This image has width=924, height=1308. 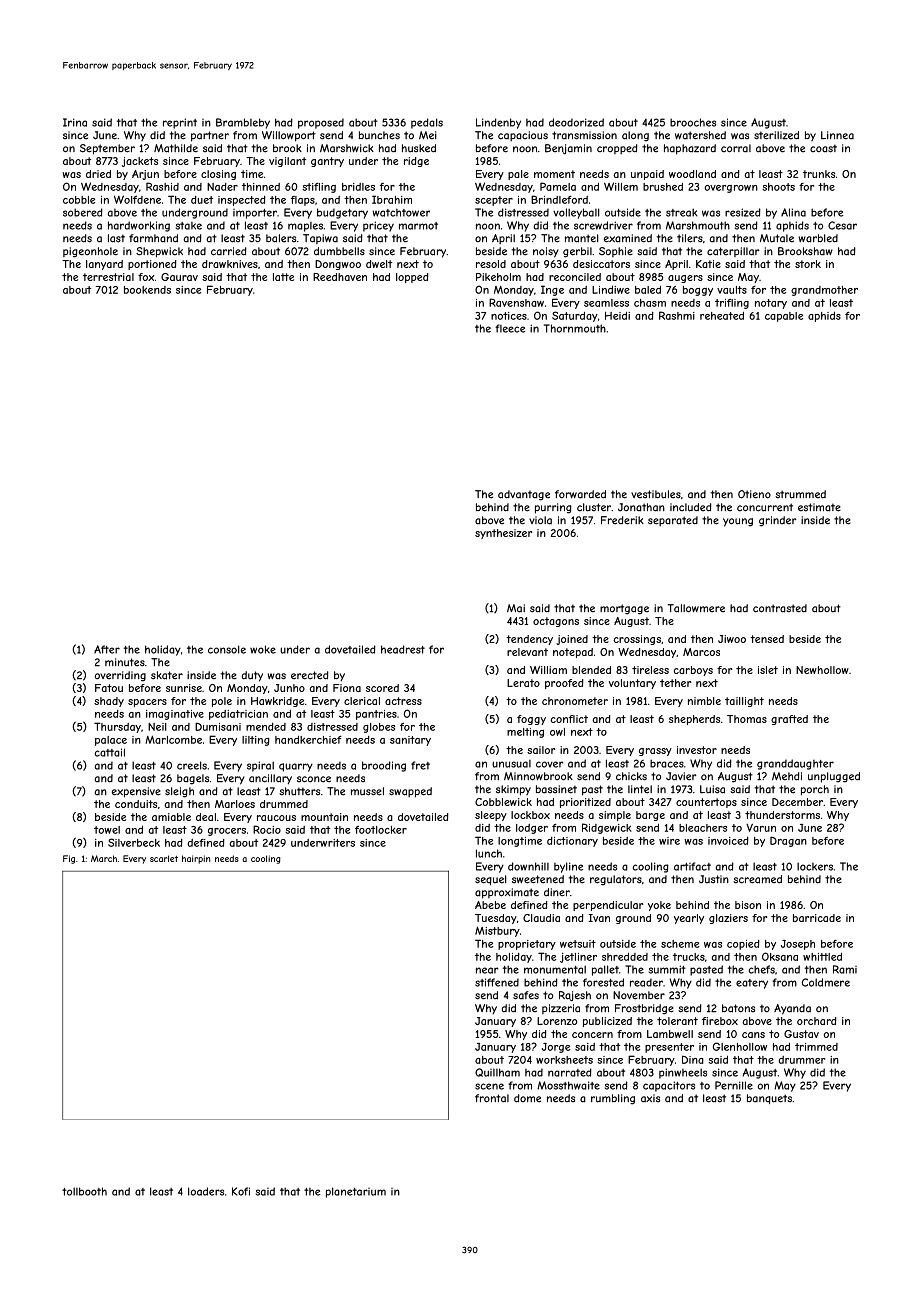 What do you see at coordinates (816, 1047) in the image?
I see `trimmed` at bounding box center [816, 1047].
